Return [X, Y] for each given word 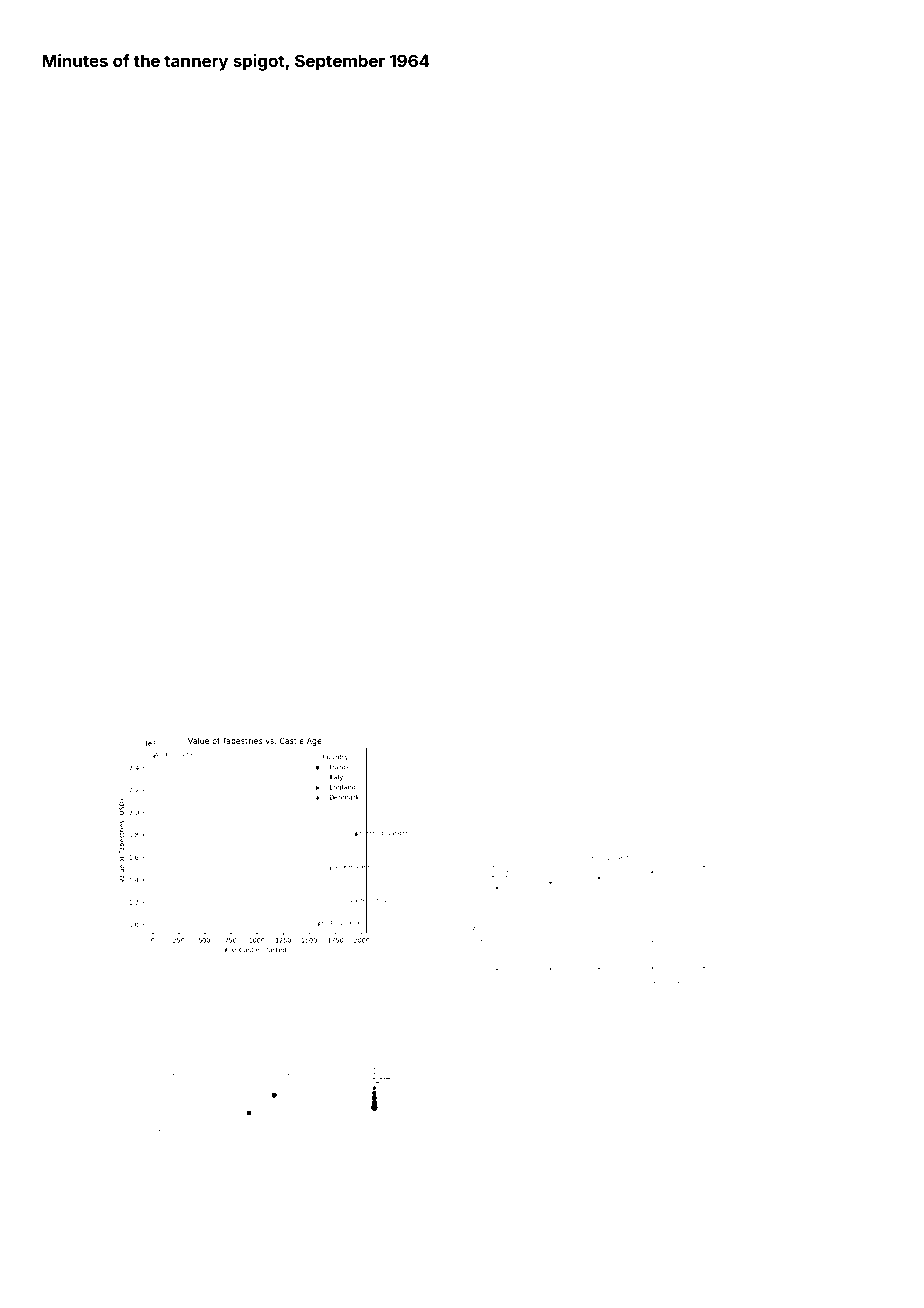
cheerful [614, 569]
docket [260, 539]
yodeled [270, 99]
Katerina [575, 644]
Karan [56, 641]
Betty [716, 171]
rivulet [854, 299]
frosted [357, 139]
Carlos [132, 352]
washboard [661, 569]
